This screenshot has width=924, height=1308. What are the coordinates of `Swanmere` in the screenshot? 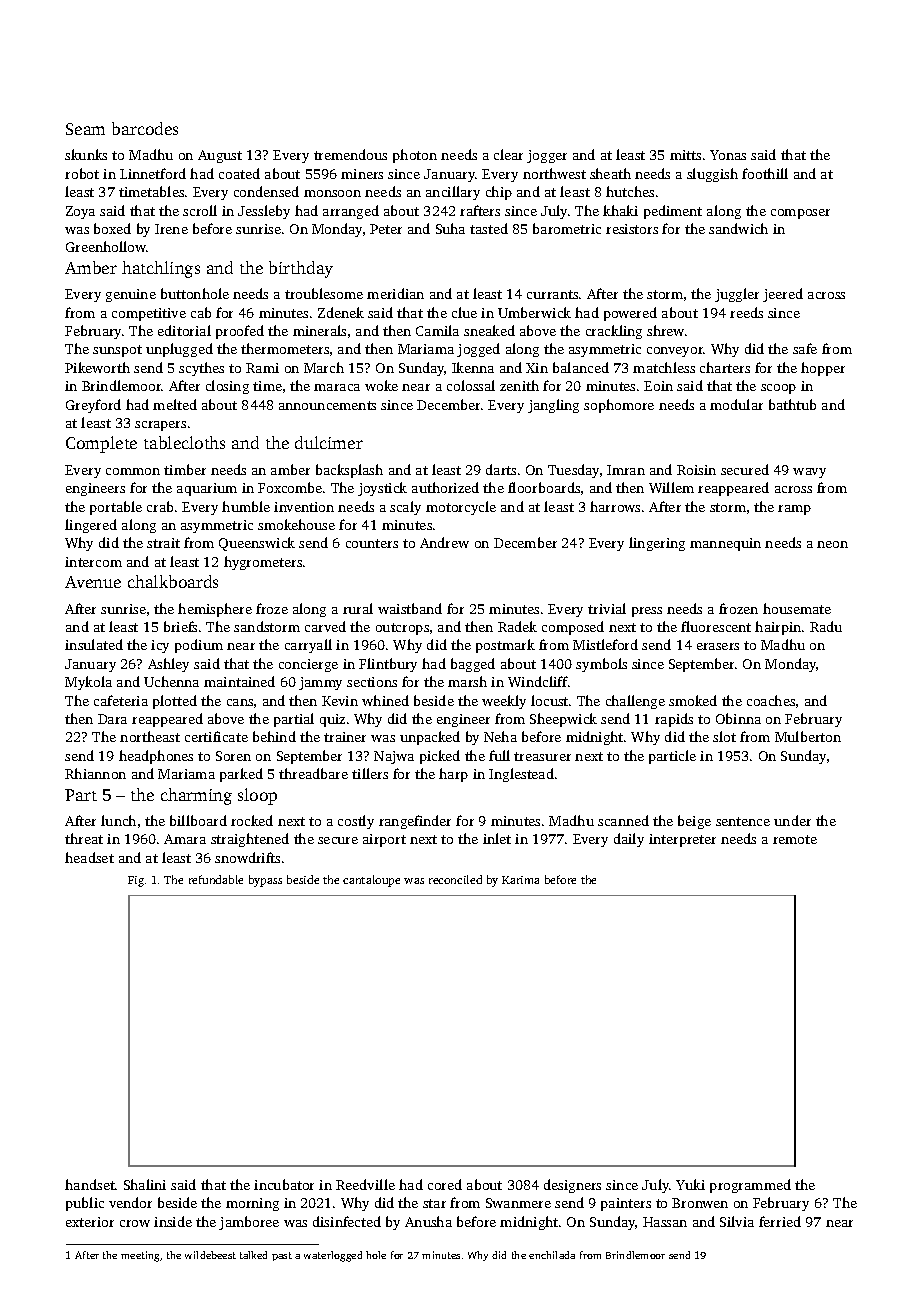 It's located at (518, 1203).
